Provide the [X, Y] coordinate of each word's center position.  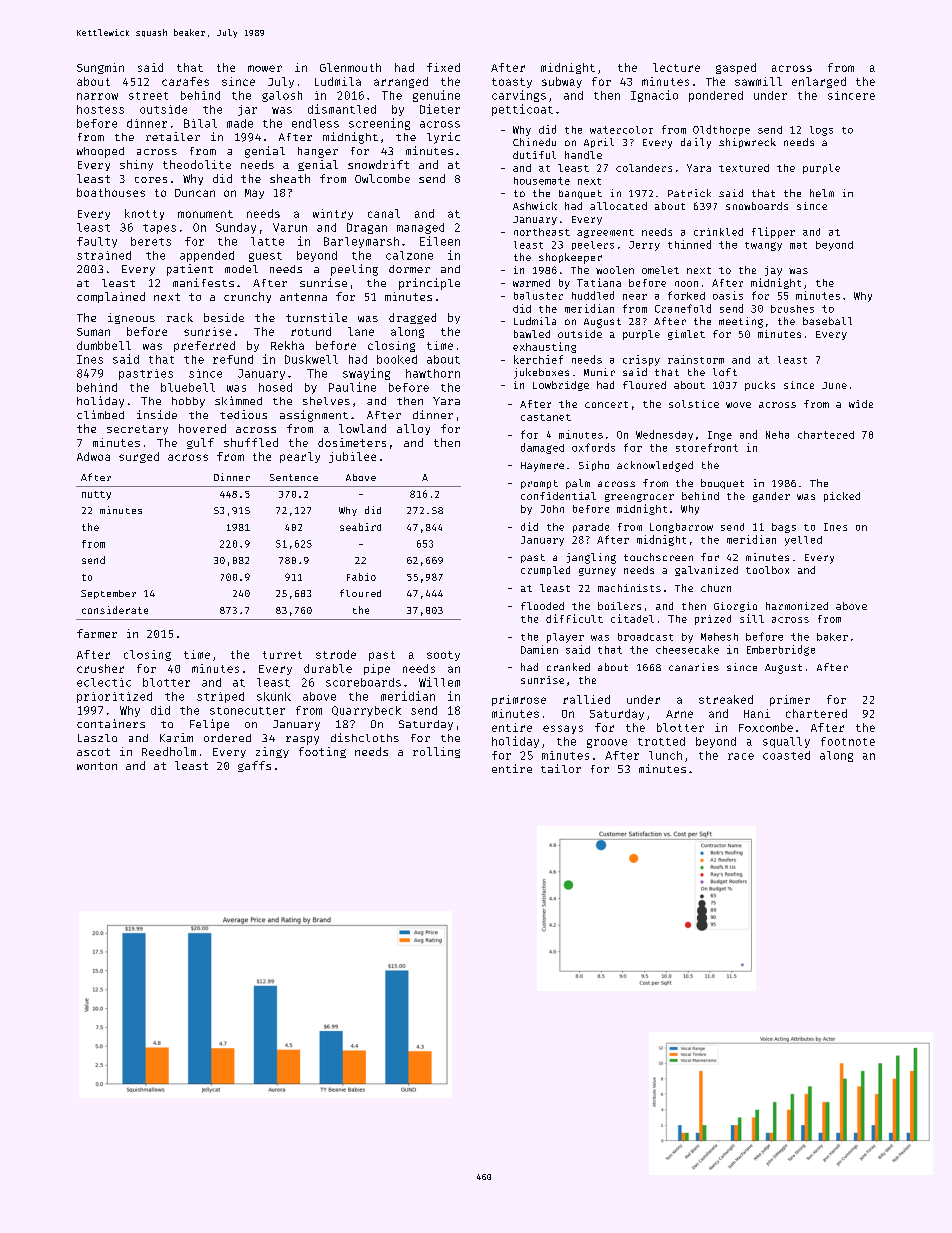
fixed [443, 67]
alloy [413, 429]
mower [265, 68]
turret [282, 655]
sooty [443, 656]
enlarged [819, 82]
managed [420, 228]
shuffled [251, 442]
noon [686, 284]
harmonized [797, 606]
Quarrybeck [366, 711]
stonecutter [247, 711]
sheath [290, 178]
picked [842, 497]
